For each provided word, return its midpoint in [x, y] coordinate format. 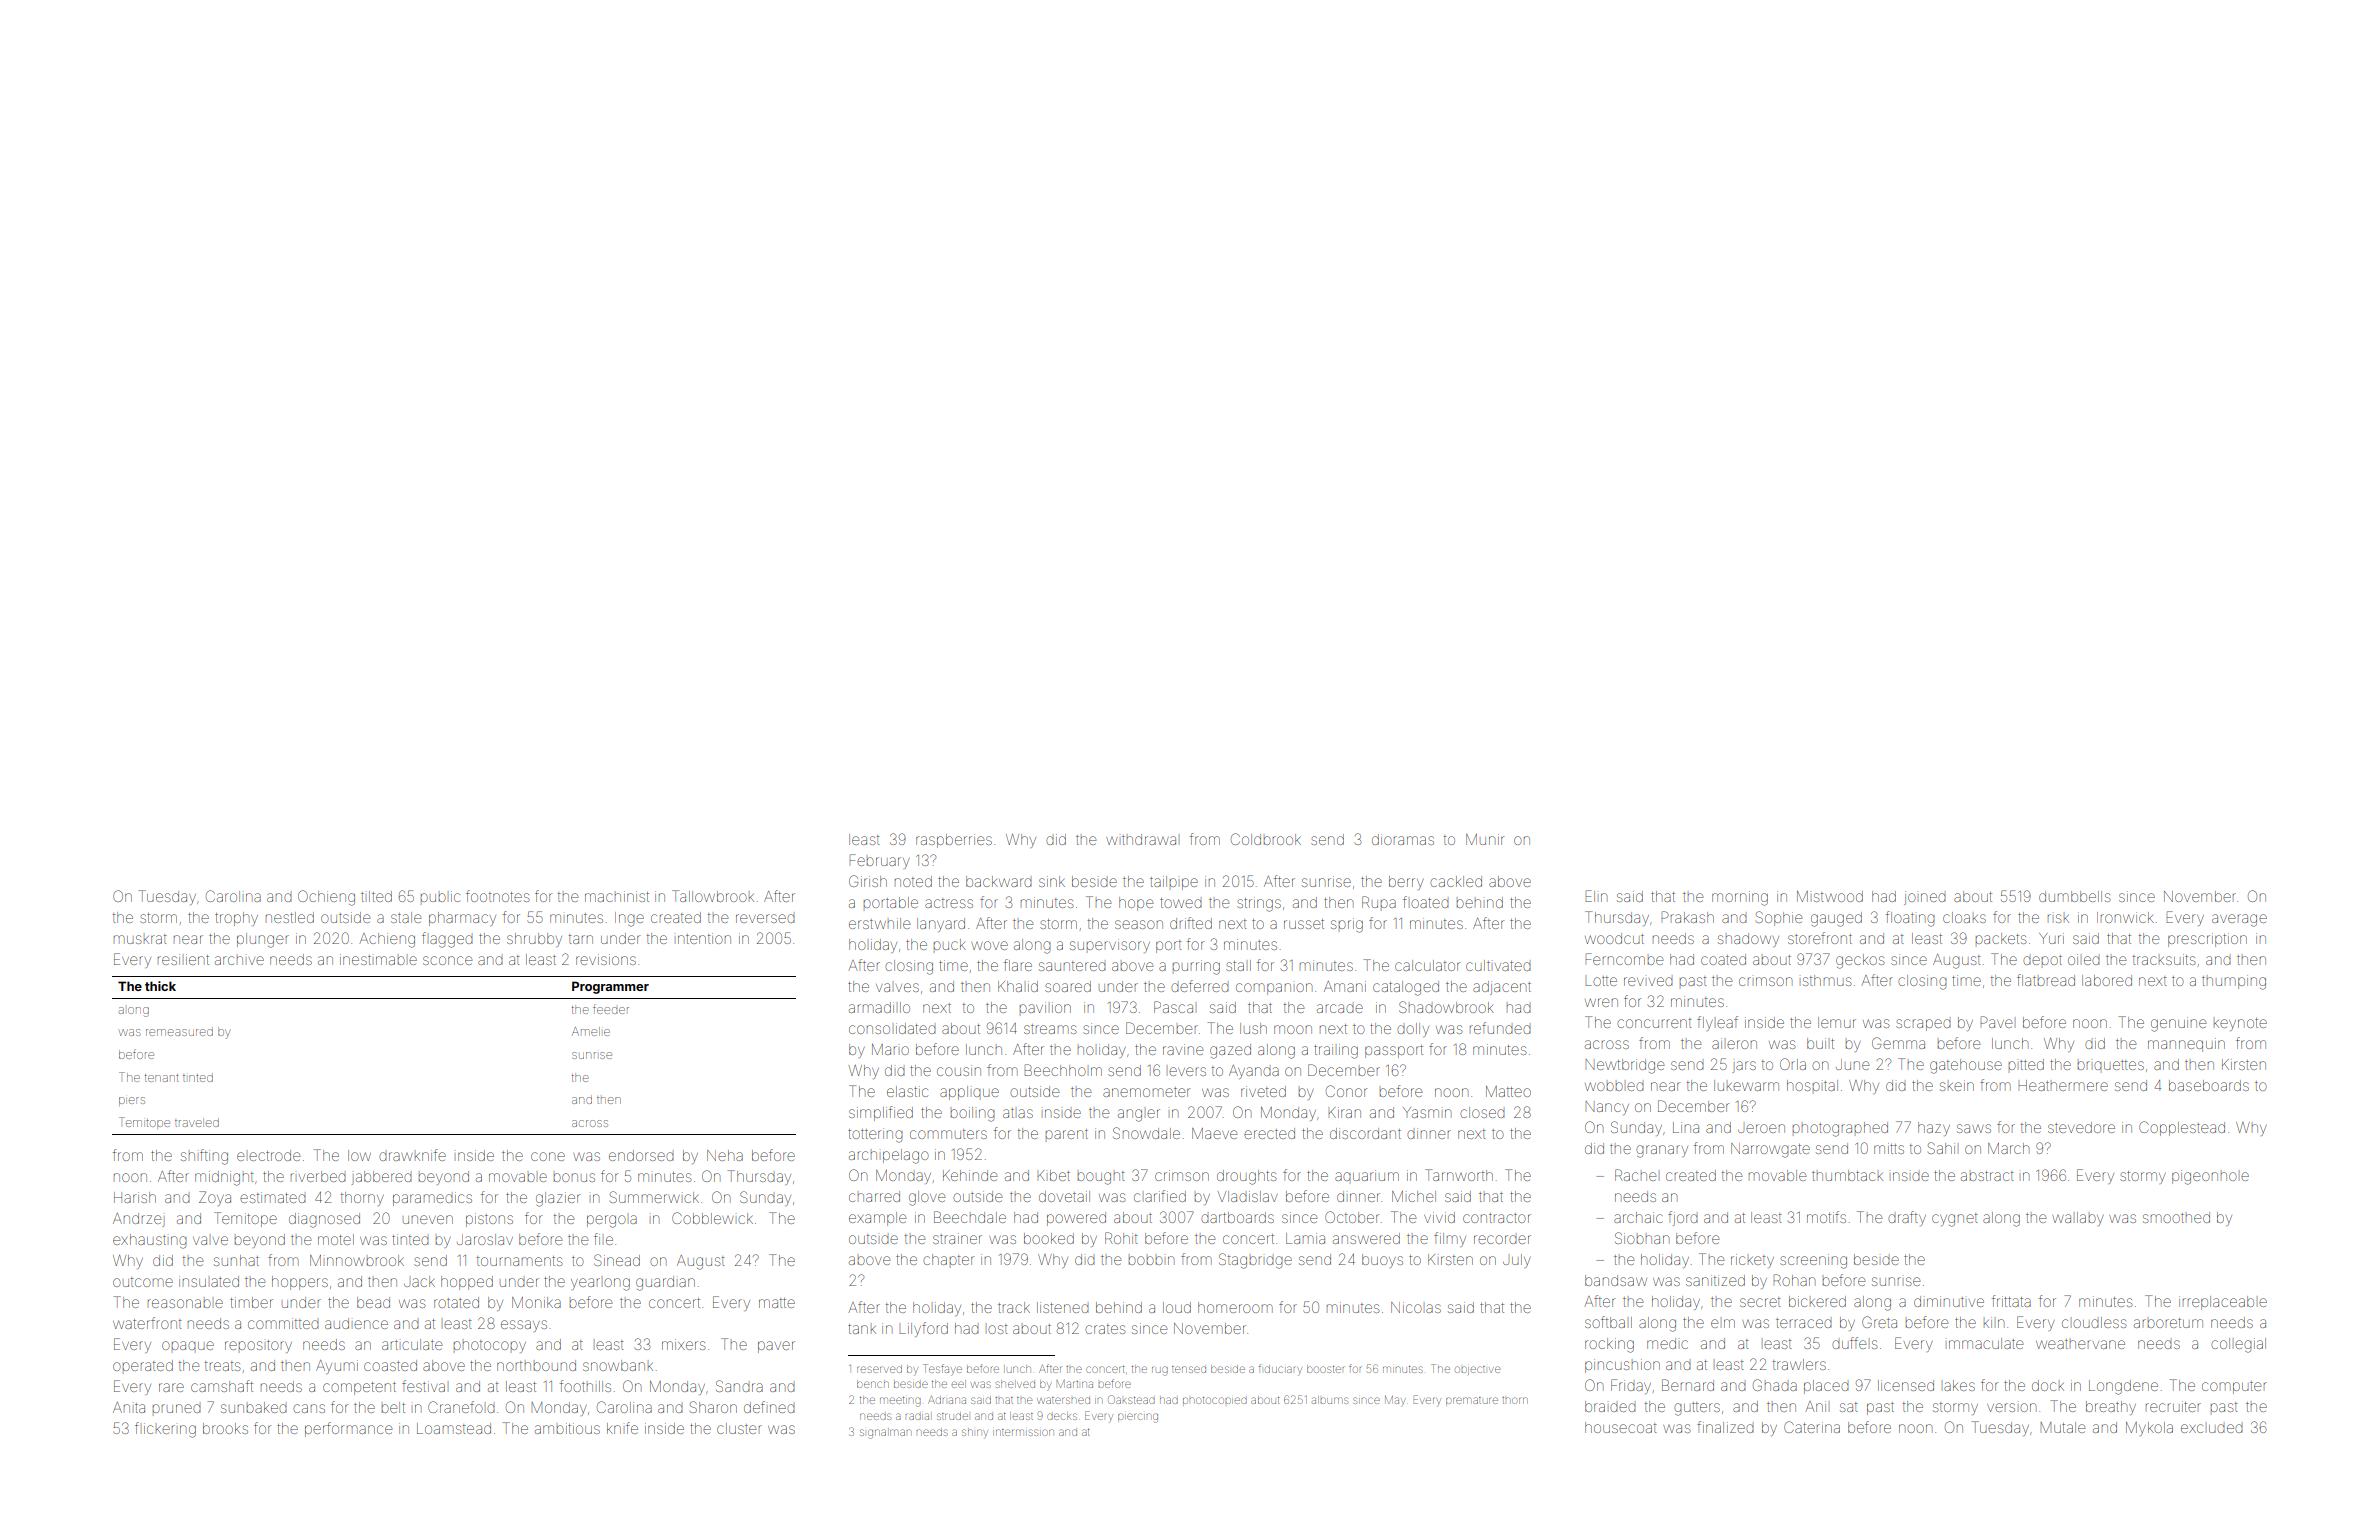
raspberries [954, 841]
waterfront [147, 1323]
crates [1105, 1329]
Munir [1485, 839]
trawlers [1799, 1364]
